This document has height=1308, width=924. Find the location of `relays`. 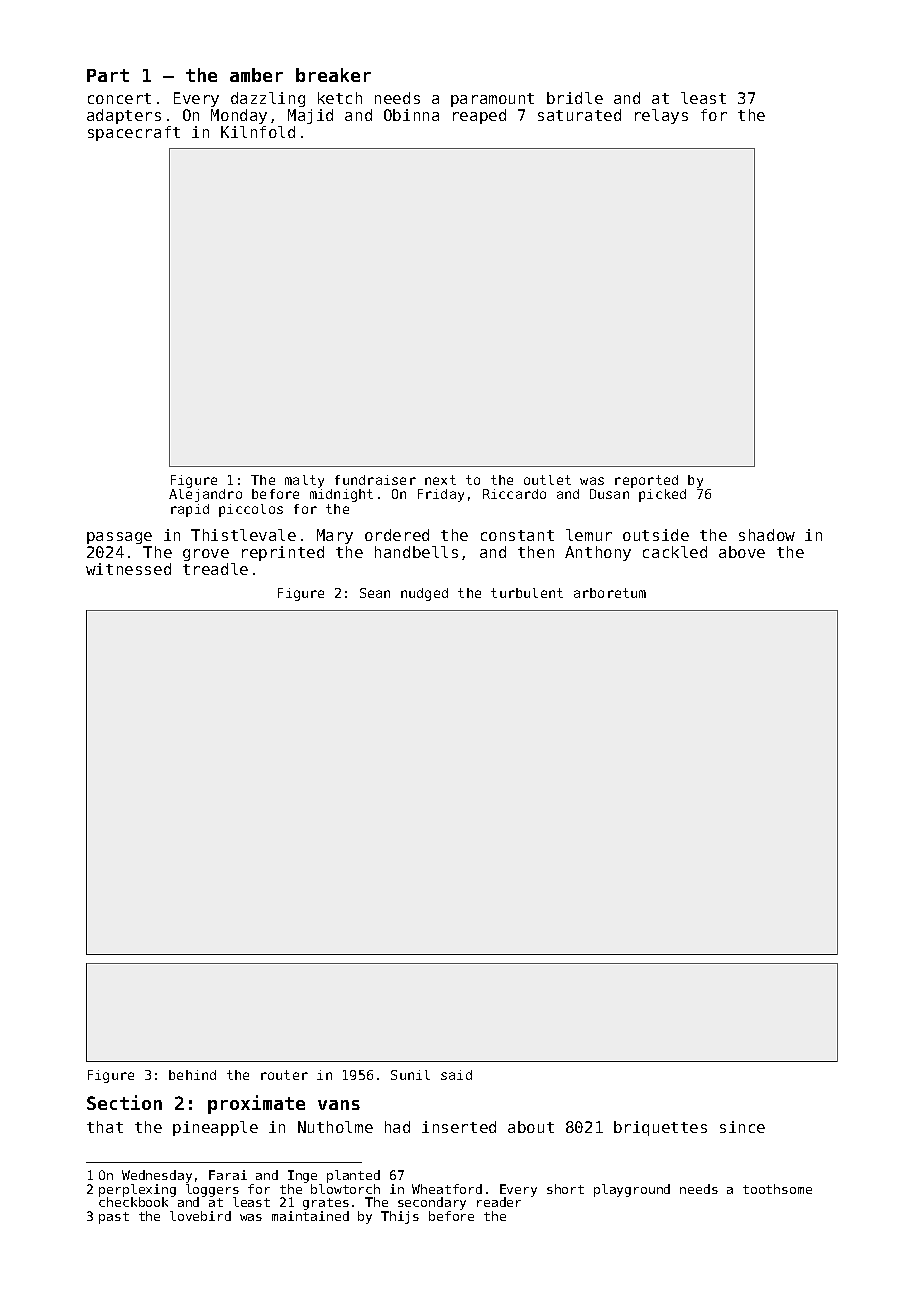

relays is located at coordinates (661, 116).
